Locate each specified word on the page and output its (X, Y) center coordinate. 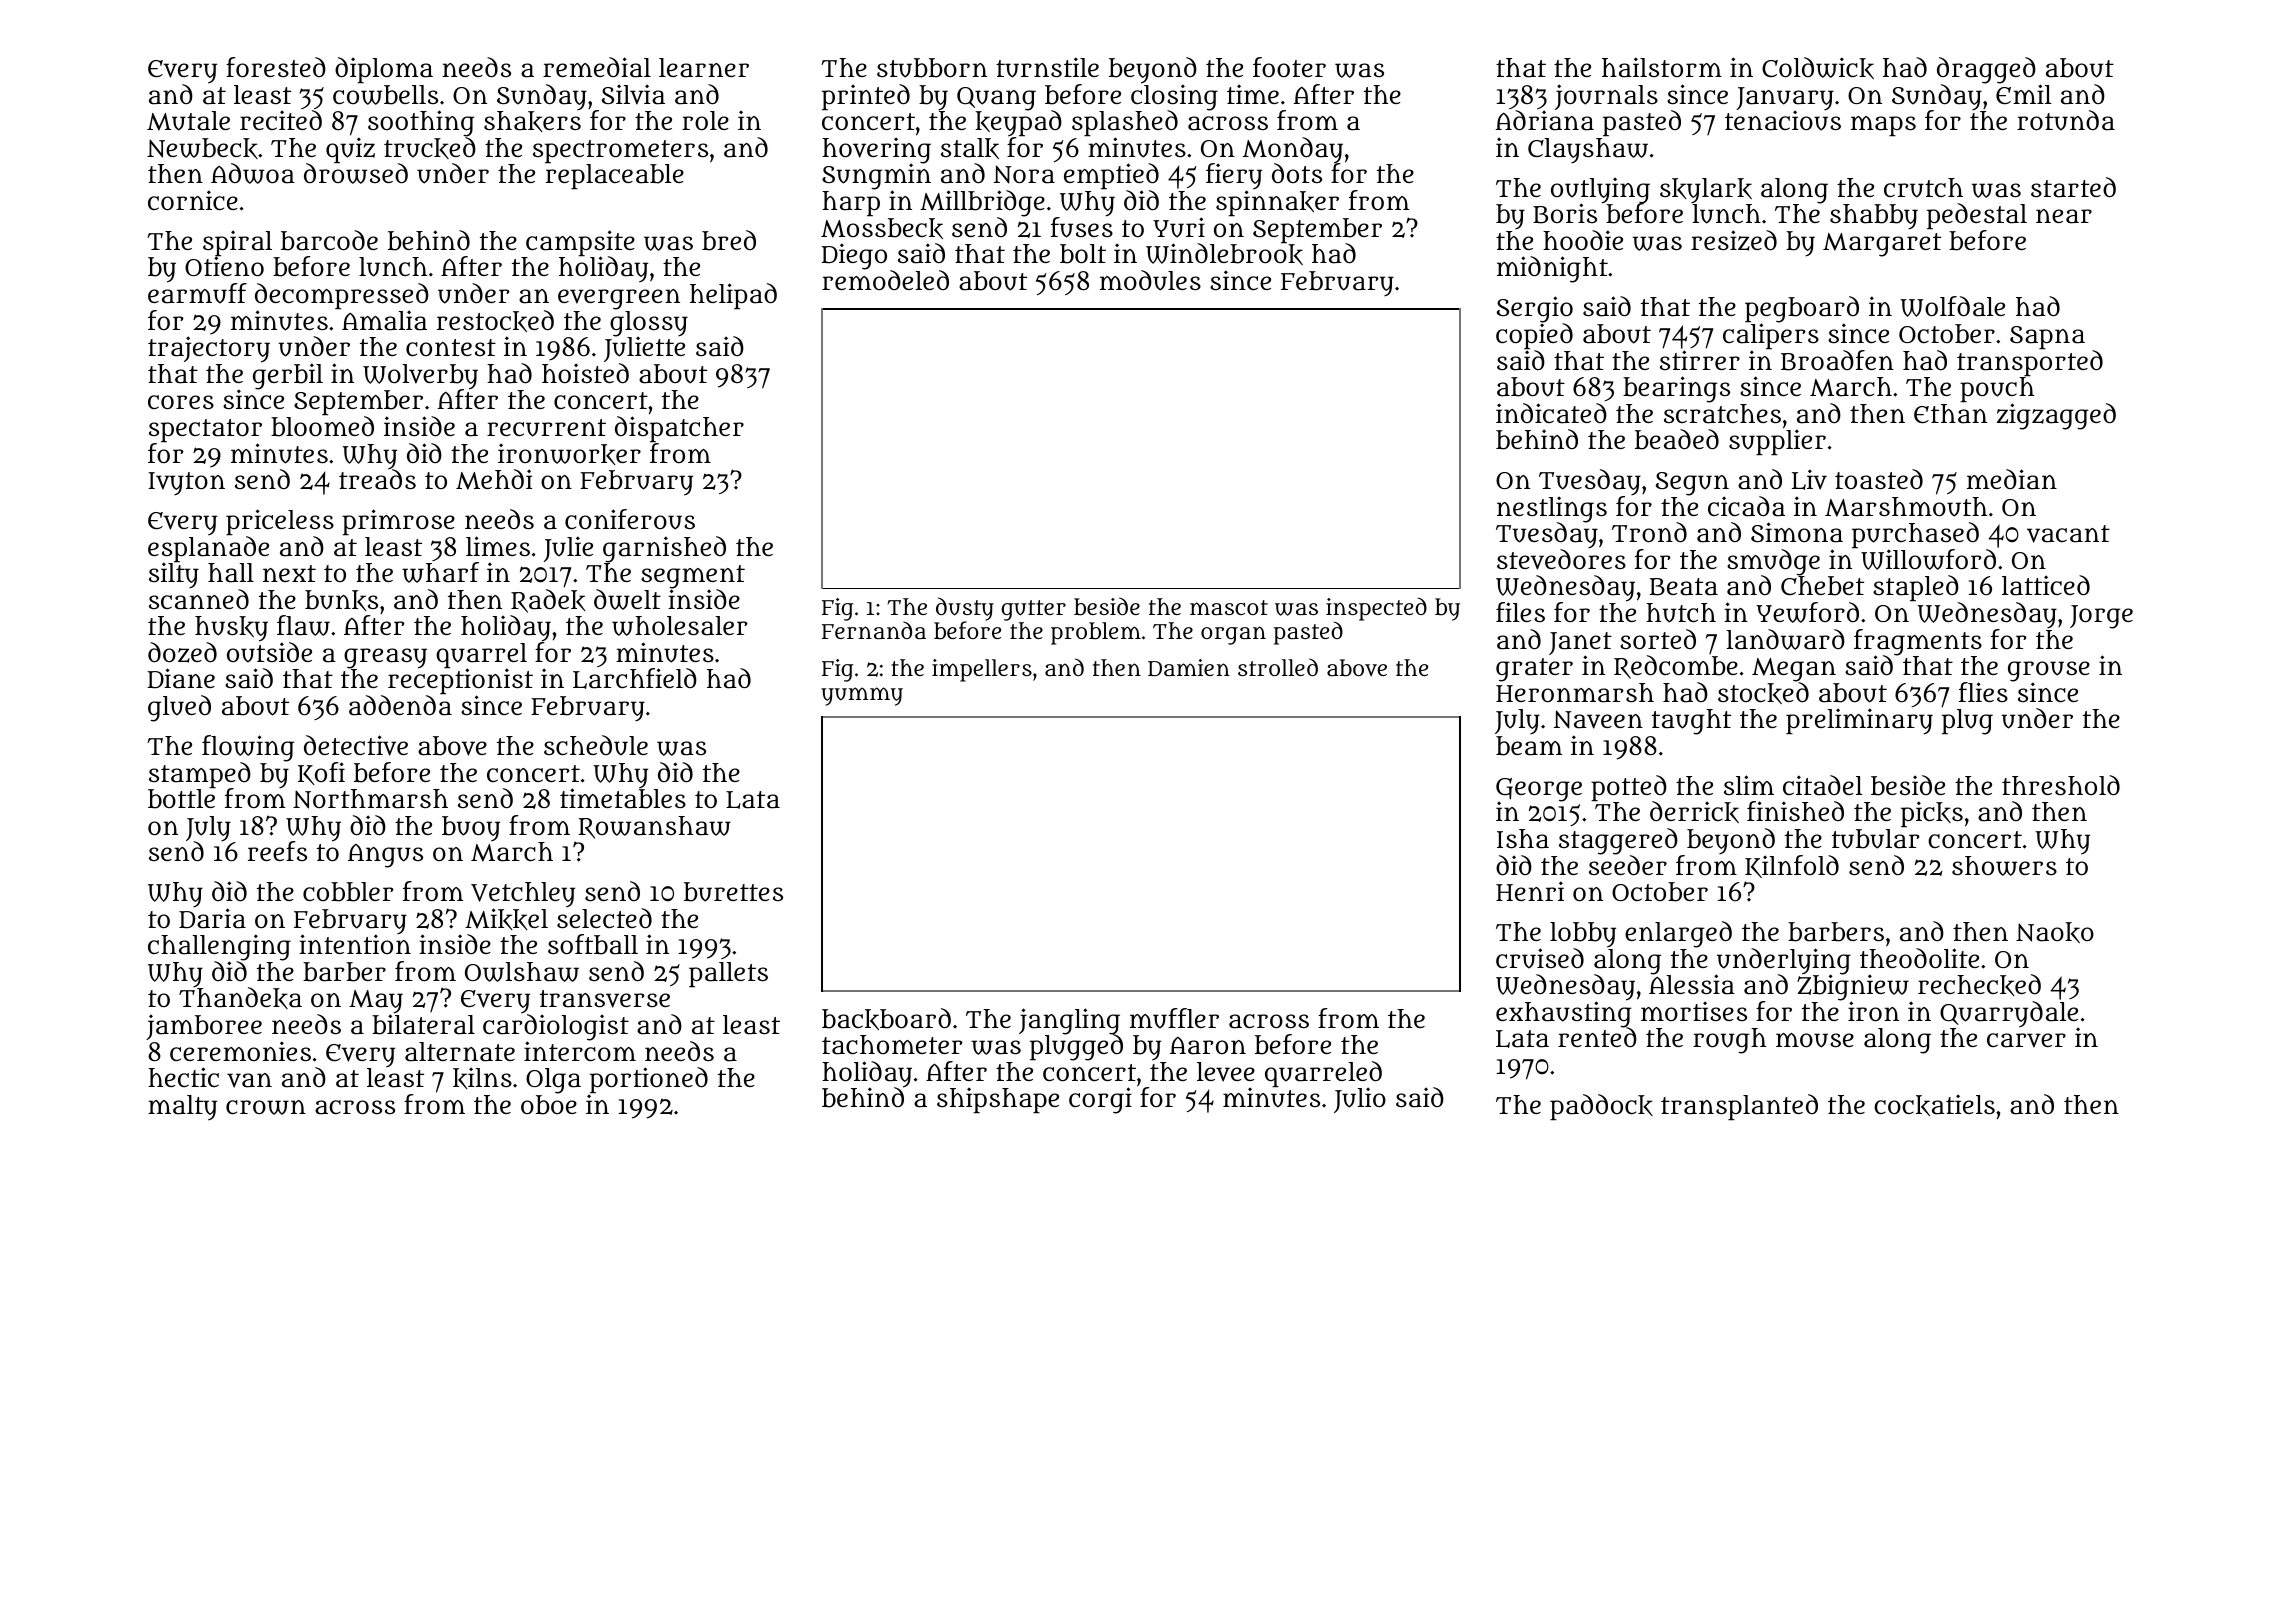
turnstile (1047, 67)
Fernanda (874, 630)
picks (1932, 814)
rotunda (2066, 120)
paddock (1601, 1107)
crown (266, 1107)
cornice (193, 200)
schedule (596, 745)
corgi (1100, 1100)
